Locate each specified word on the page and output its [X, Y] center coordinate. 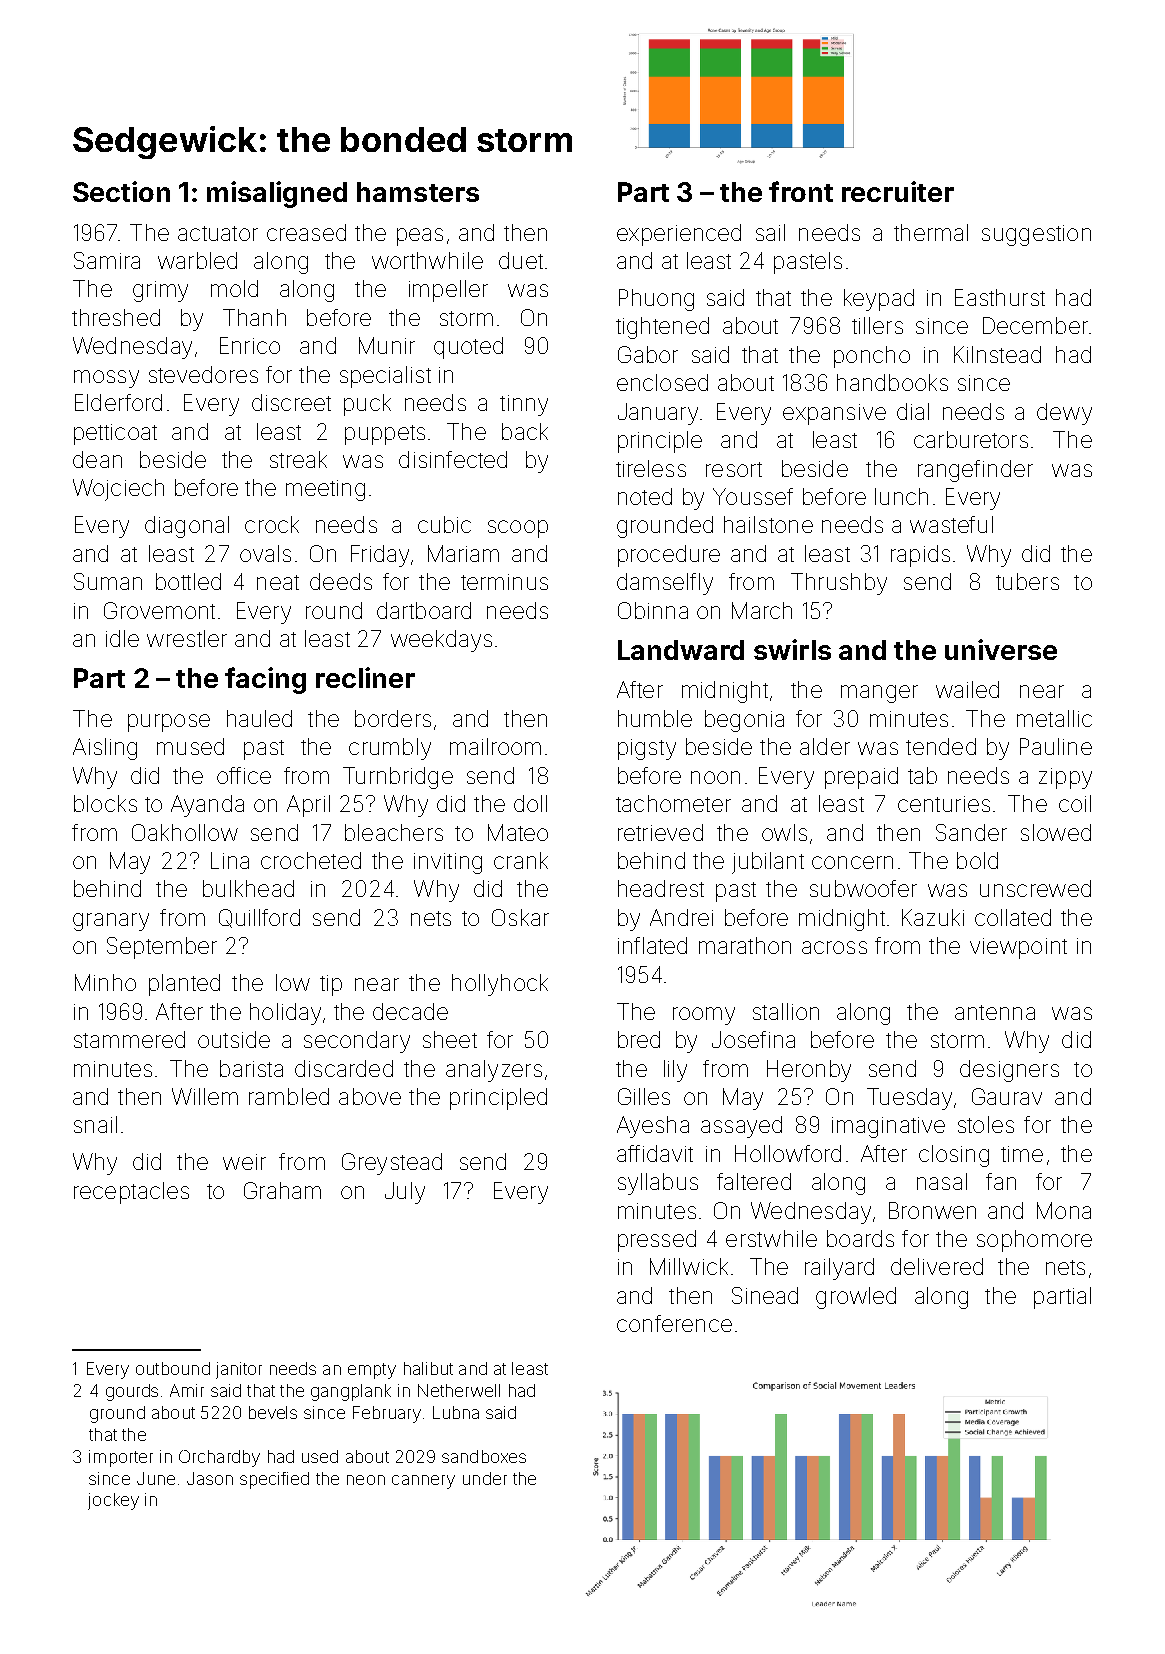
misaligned [277, 194]
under [485, 1478]
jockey [113, 1501]
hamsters [418, 192]
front [801, 191]
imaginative [888, 1127]
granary [111, 922]
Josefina [753, 1039]
